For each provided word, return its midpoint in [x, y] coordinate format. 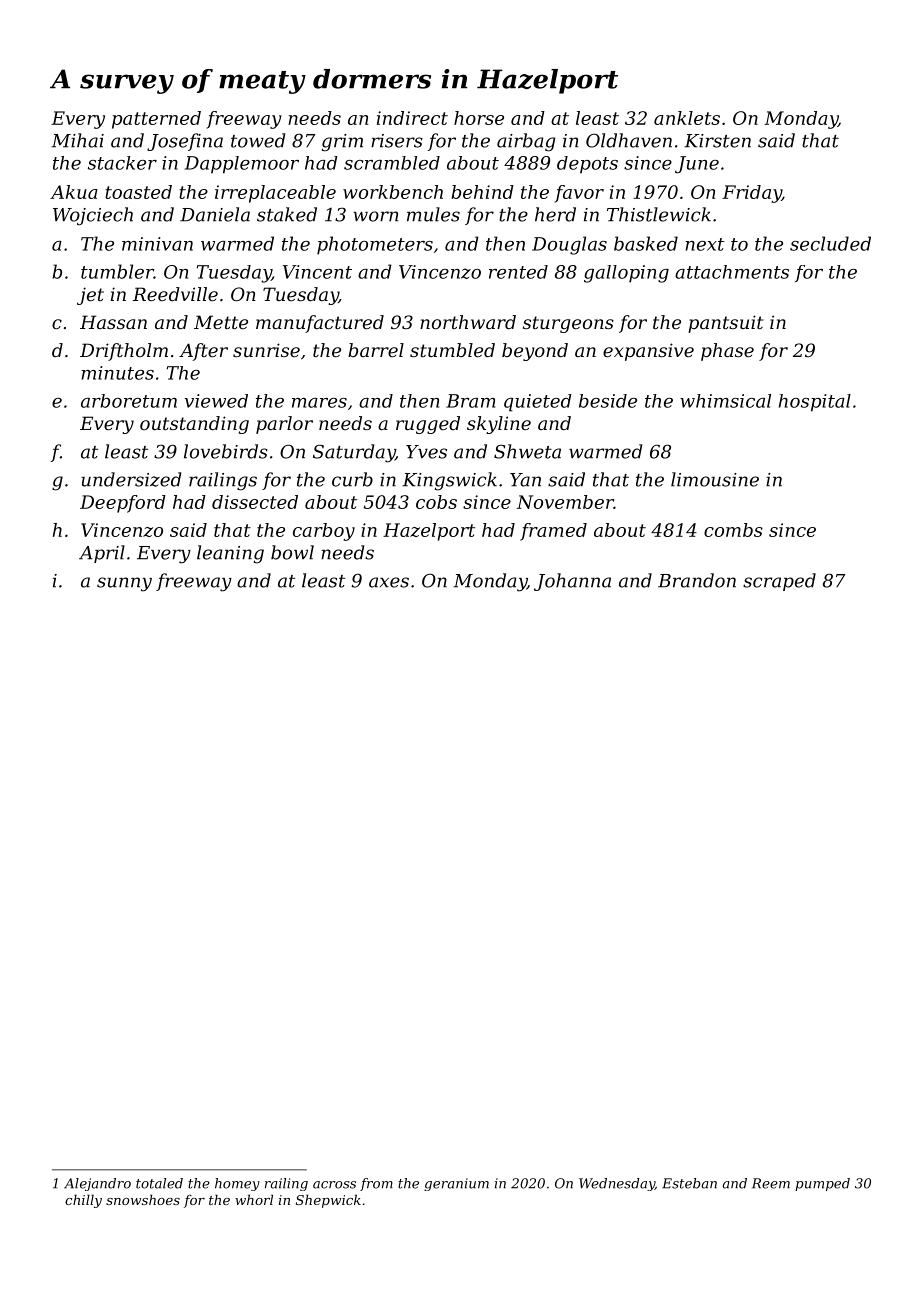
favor [579, 194]
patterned [156, 120]
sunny [124, 584]
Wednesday [617, 1184]
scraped [779, 582]
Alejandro [97, 1184]
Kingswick [449, 481]
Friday [752, 194]
